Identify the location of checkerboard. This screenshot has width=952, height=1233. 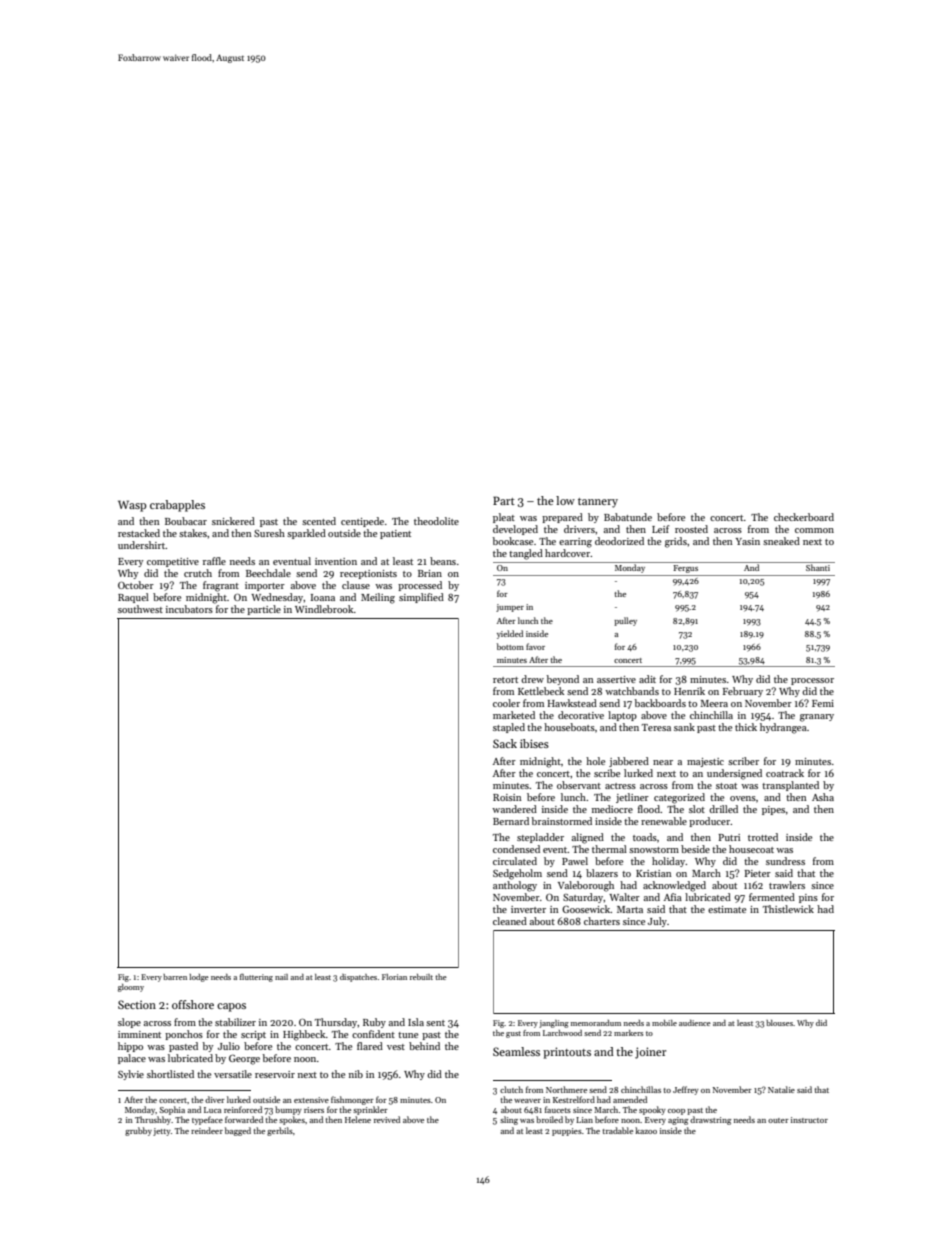
(804, 517).
